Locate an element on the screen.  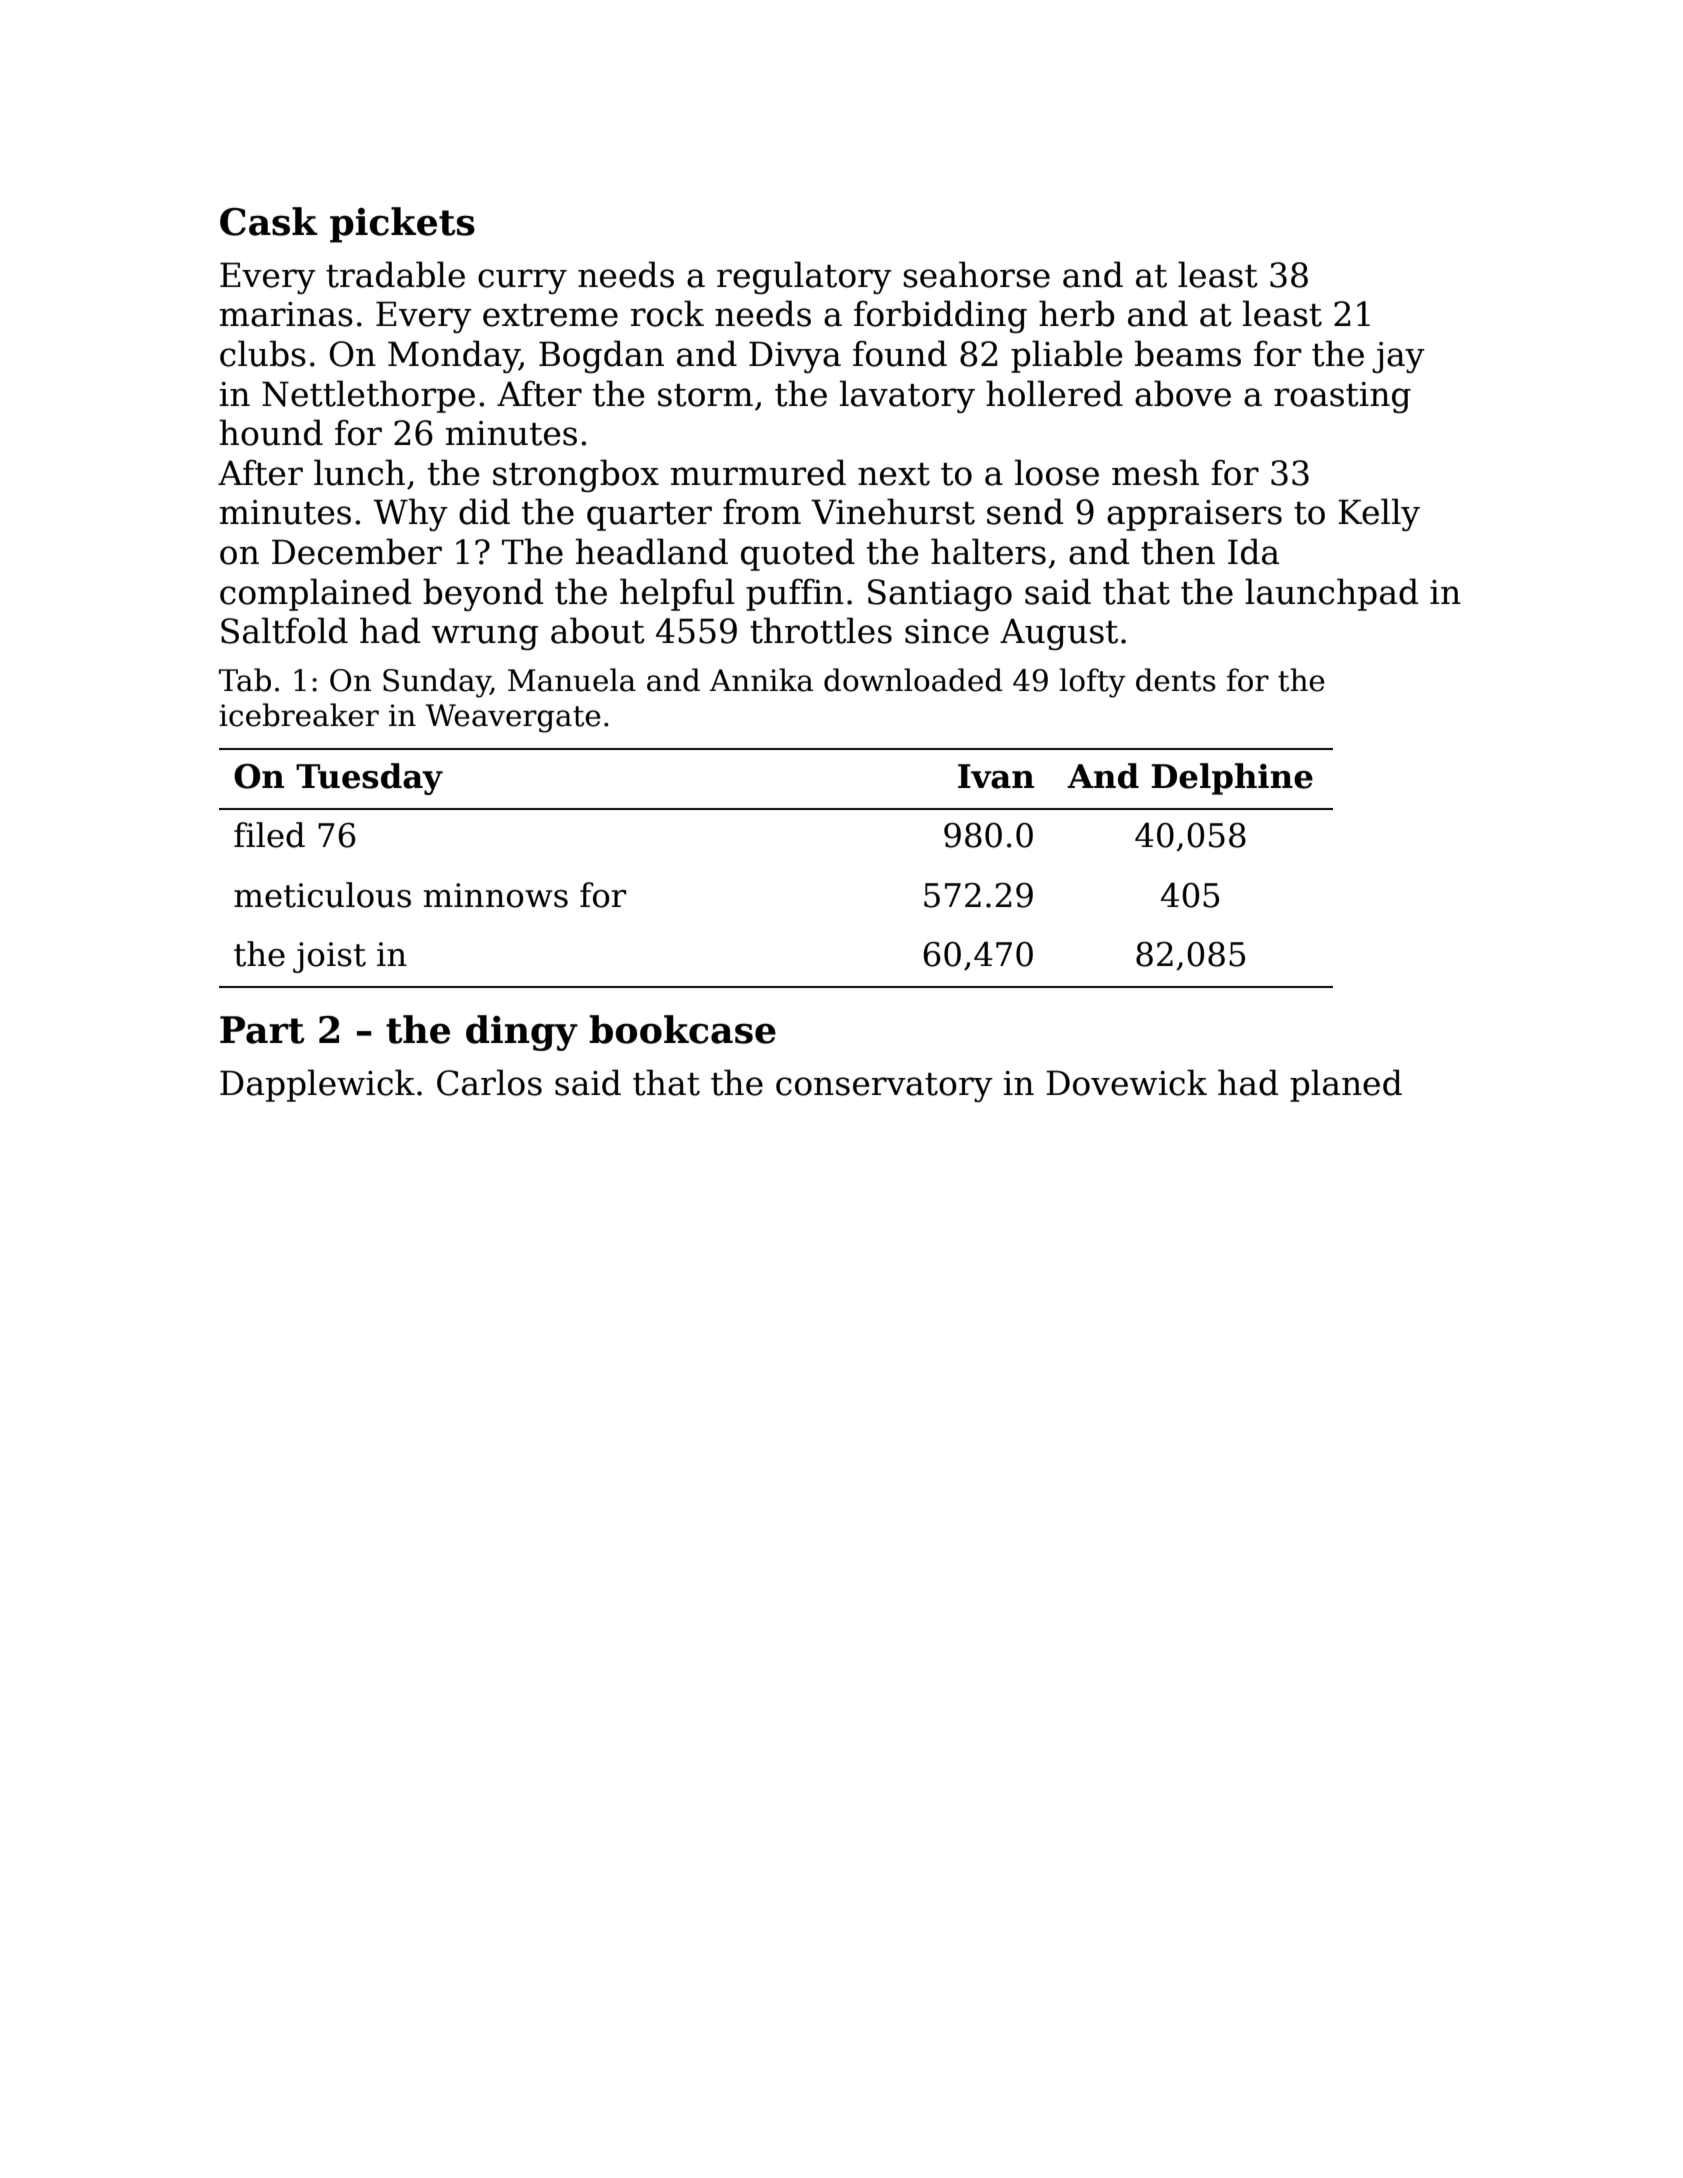
Bogdan is located at coordinates (601, 356).
